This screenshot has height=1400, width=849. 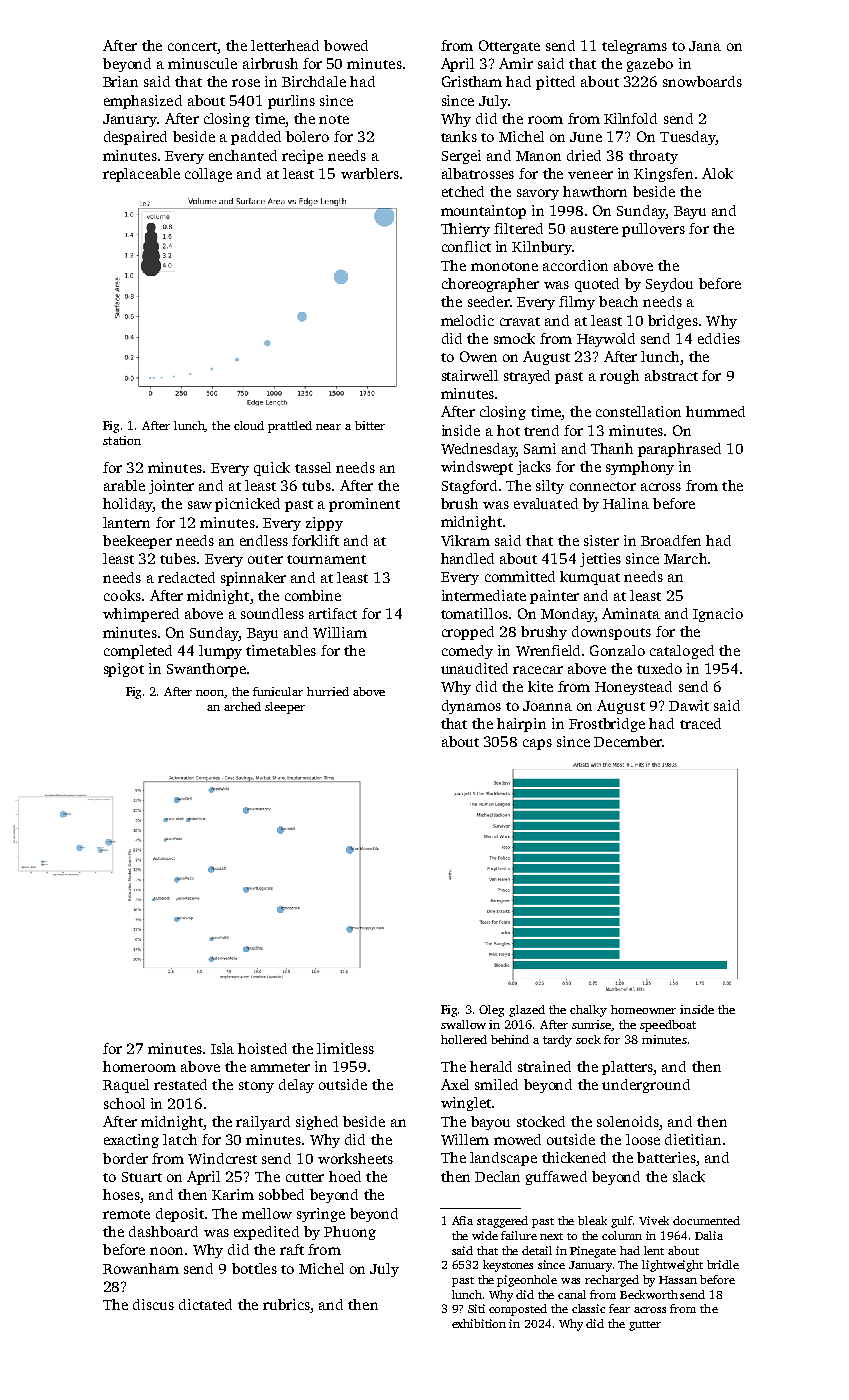 I want to click on Alok, so click(x=717, y=173).
